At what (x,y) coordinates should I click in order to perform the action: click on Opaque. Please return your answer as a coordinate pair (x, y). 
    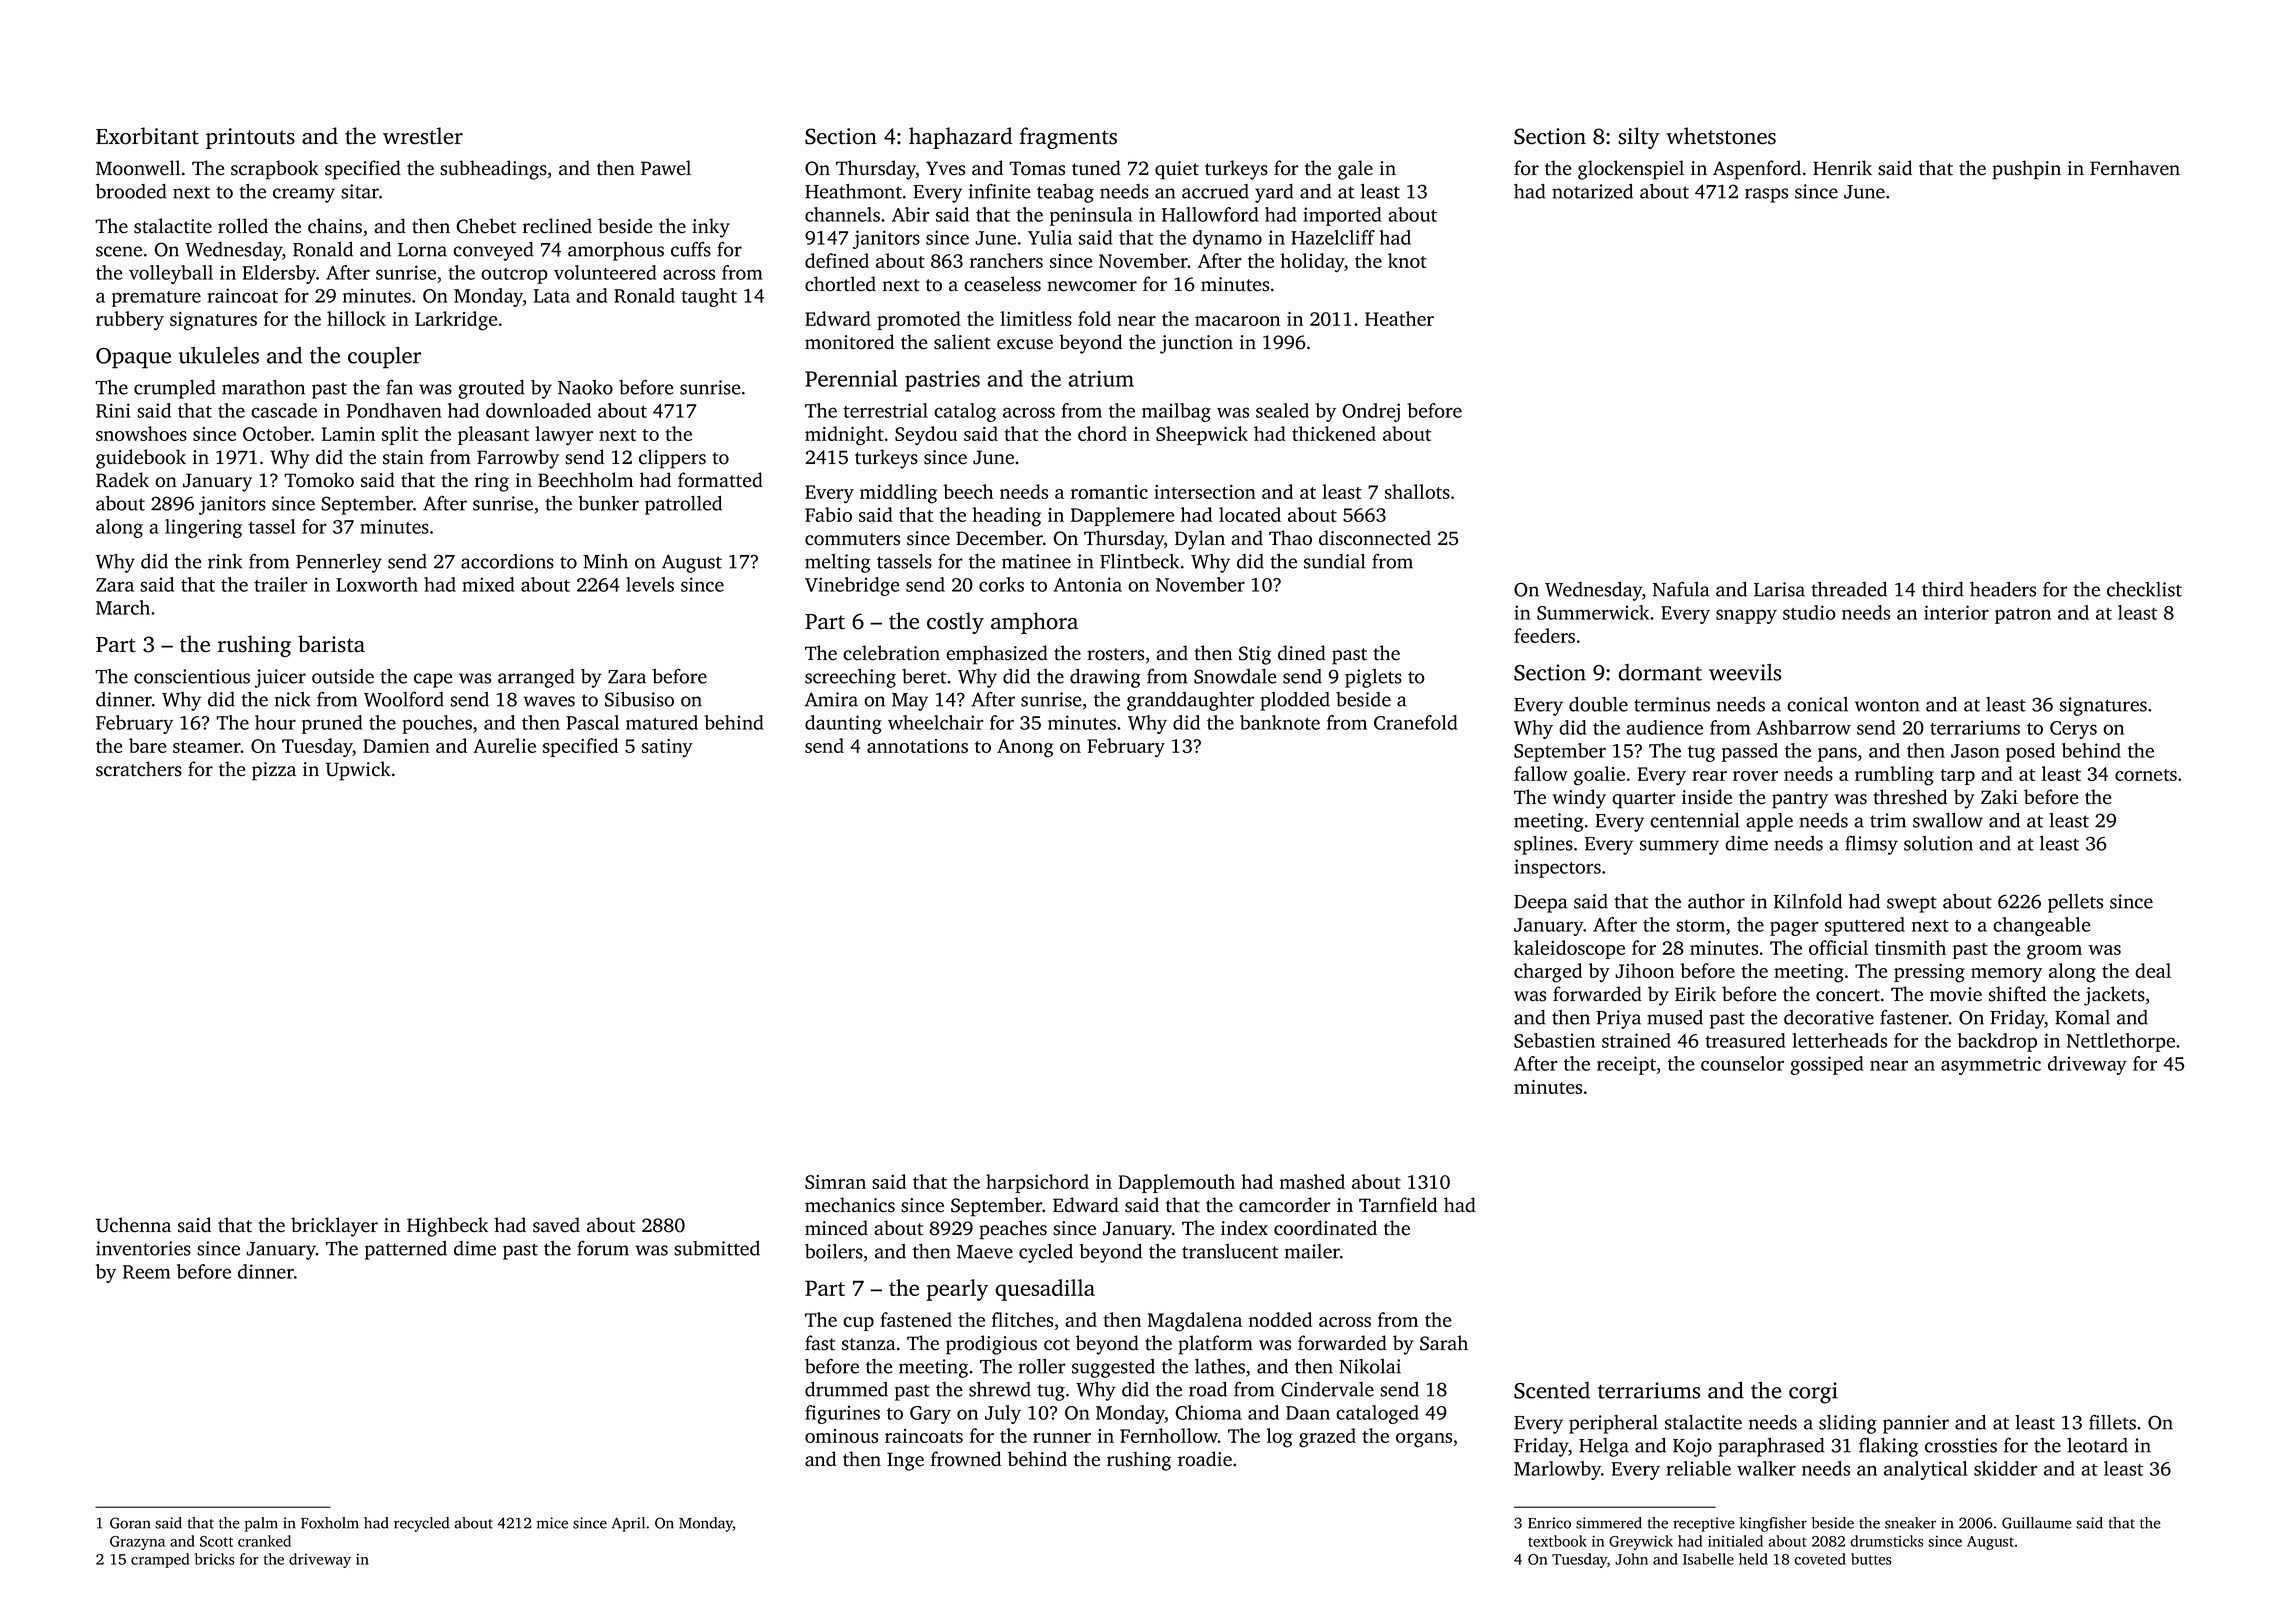
    Looking at the image, I should click on (133, 358).
